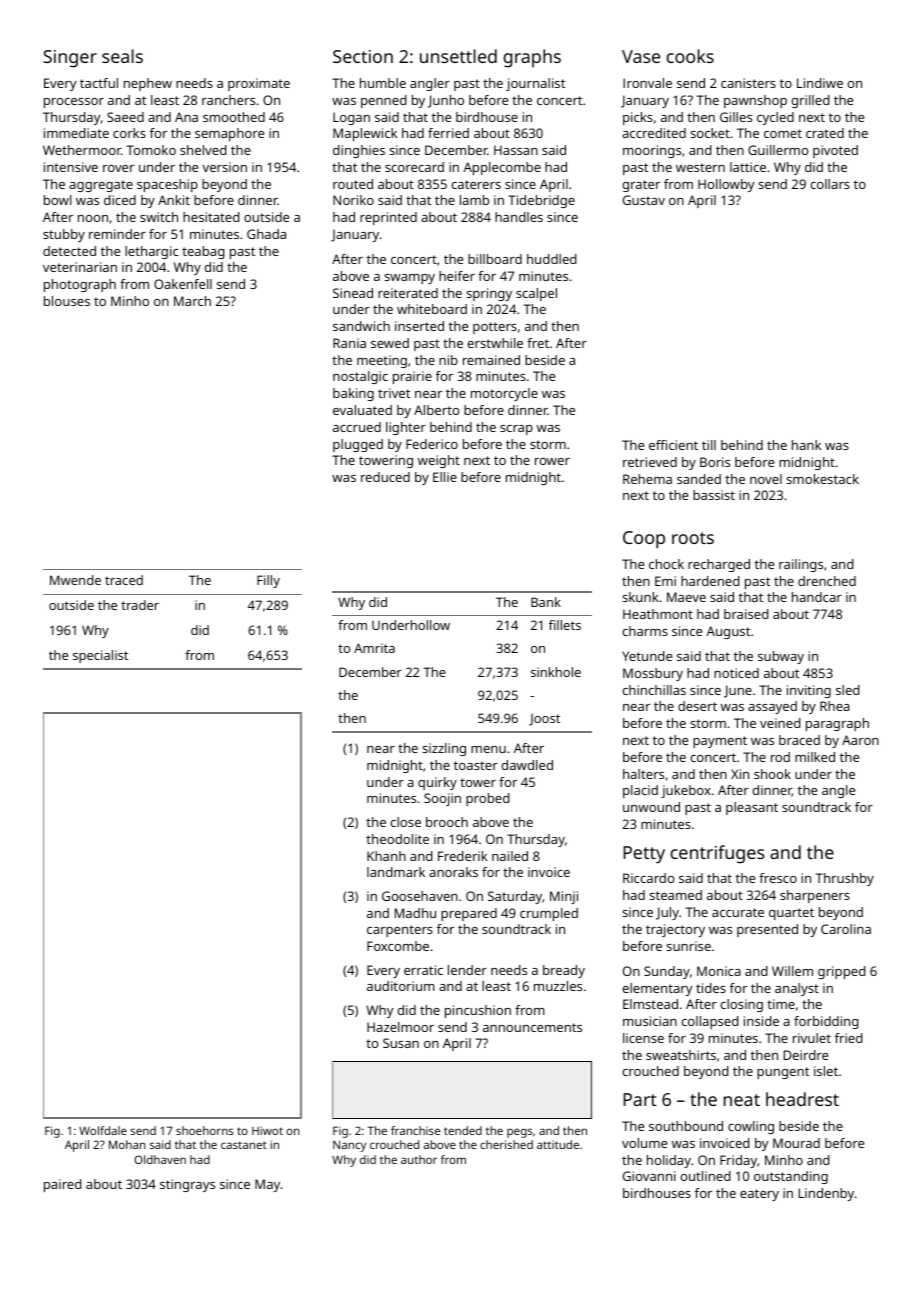 The image size is (924, 1308). I want to click on specialist, so click(100, 656).
